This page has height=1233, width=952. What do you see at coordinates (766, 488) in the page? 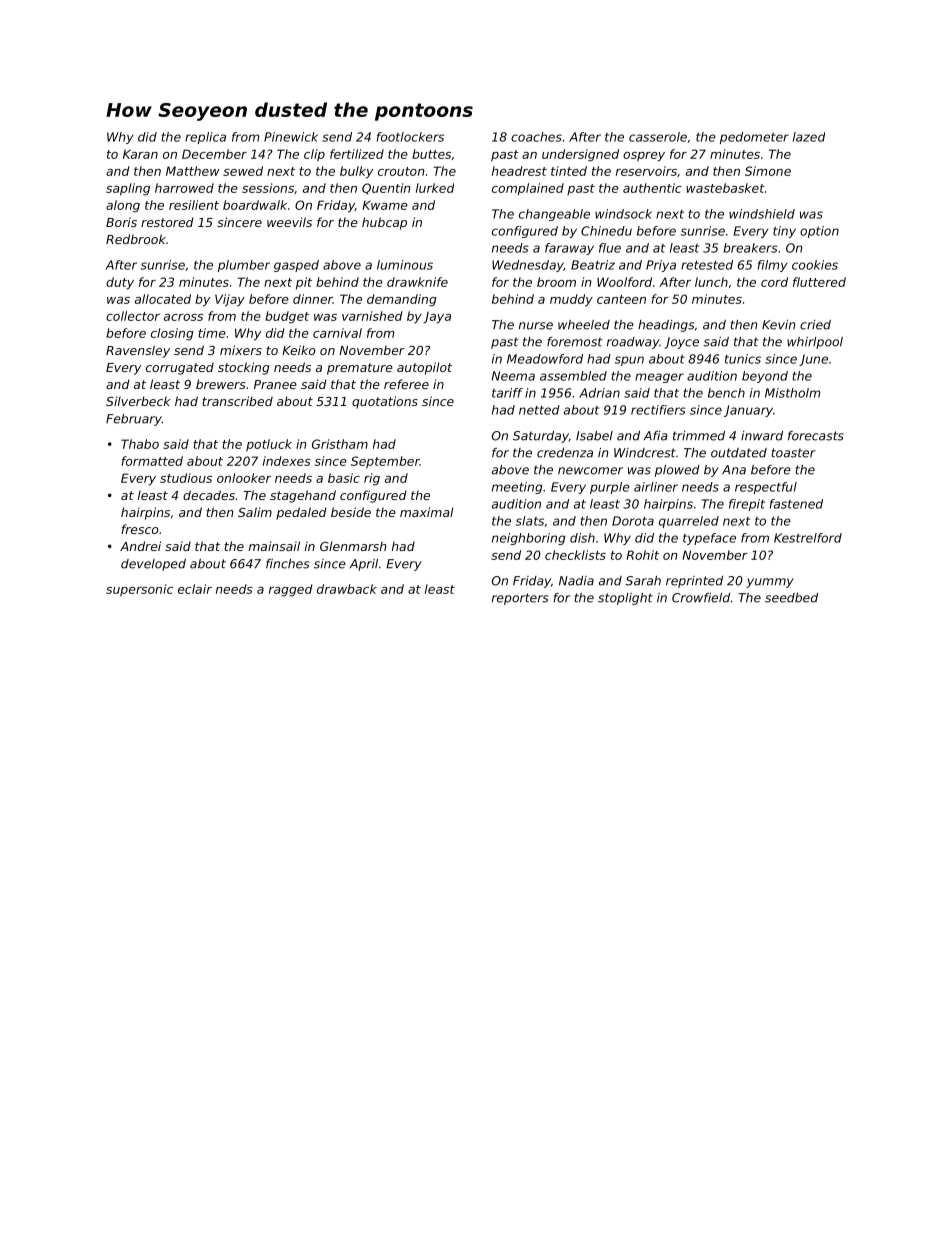
I see `respectful` at bounding box center [766, 488].
